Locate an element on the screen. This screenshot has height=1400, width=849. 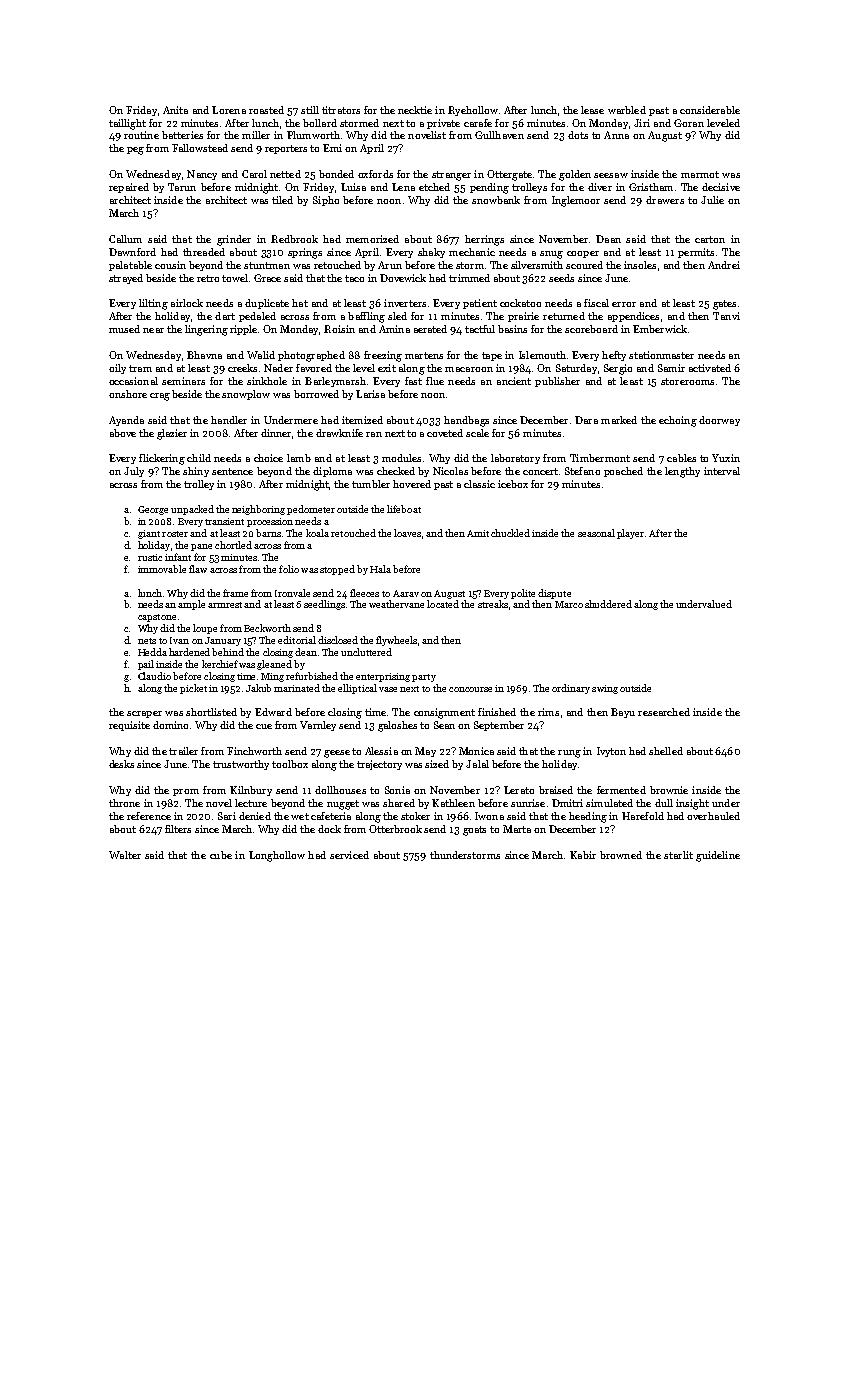
roasted is located at coordinates (266, 110).
